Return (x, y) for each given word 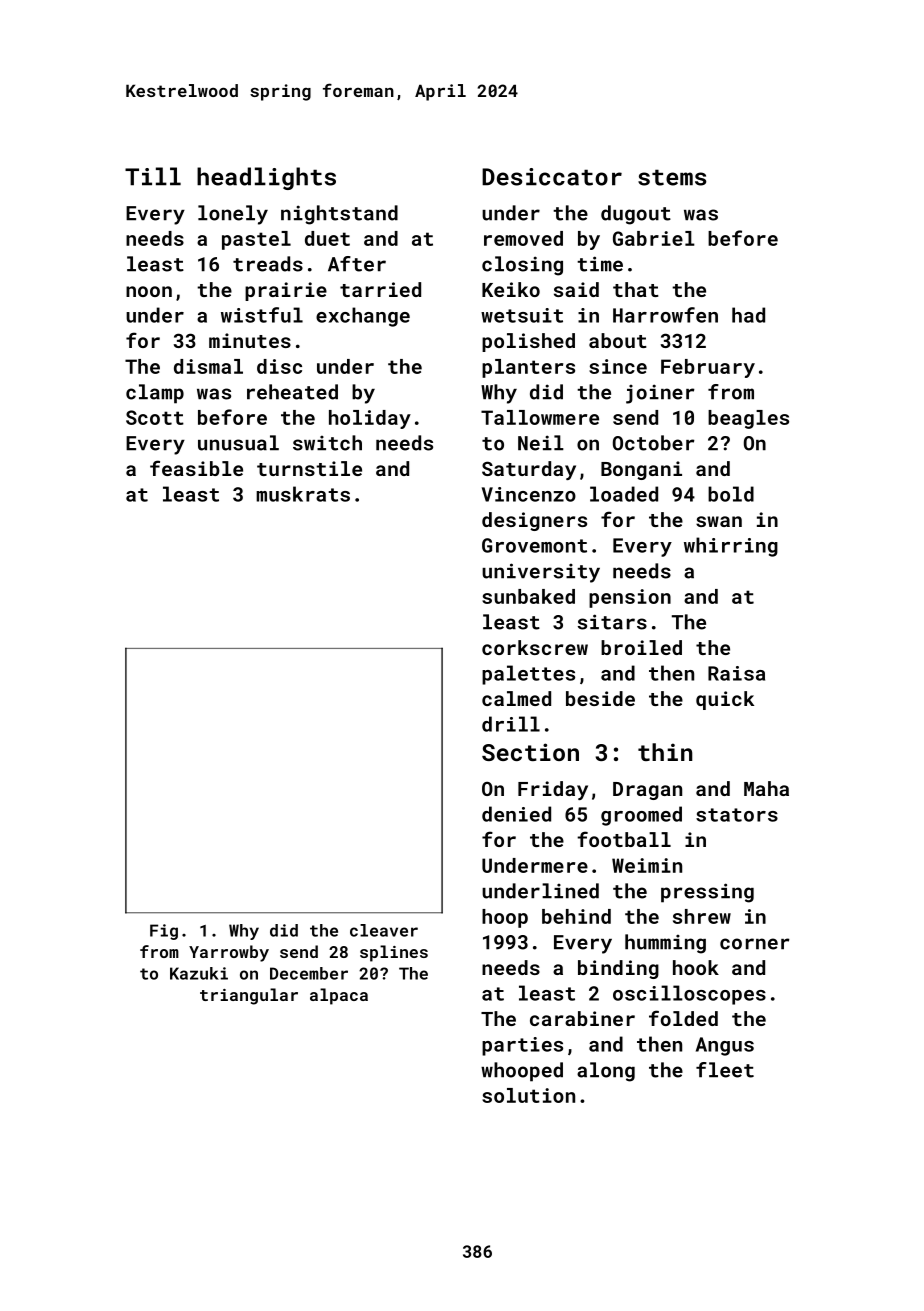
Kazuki (199, 973)
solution (528, 1095)
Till (153, 176)
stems (672, 177)
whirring (731, 547)
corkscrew (535, 647)
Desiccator (552, 177)
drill (511, 724)
